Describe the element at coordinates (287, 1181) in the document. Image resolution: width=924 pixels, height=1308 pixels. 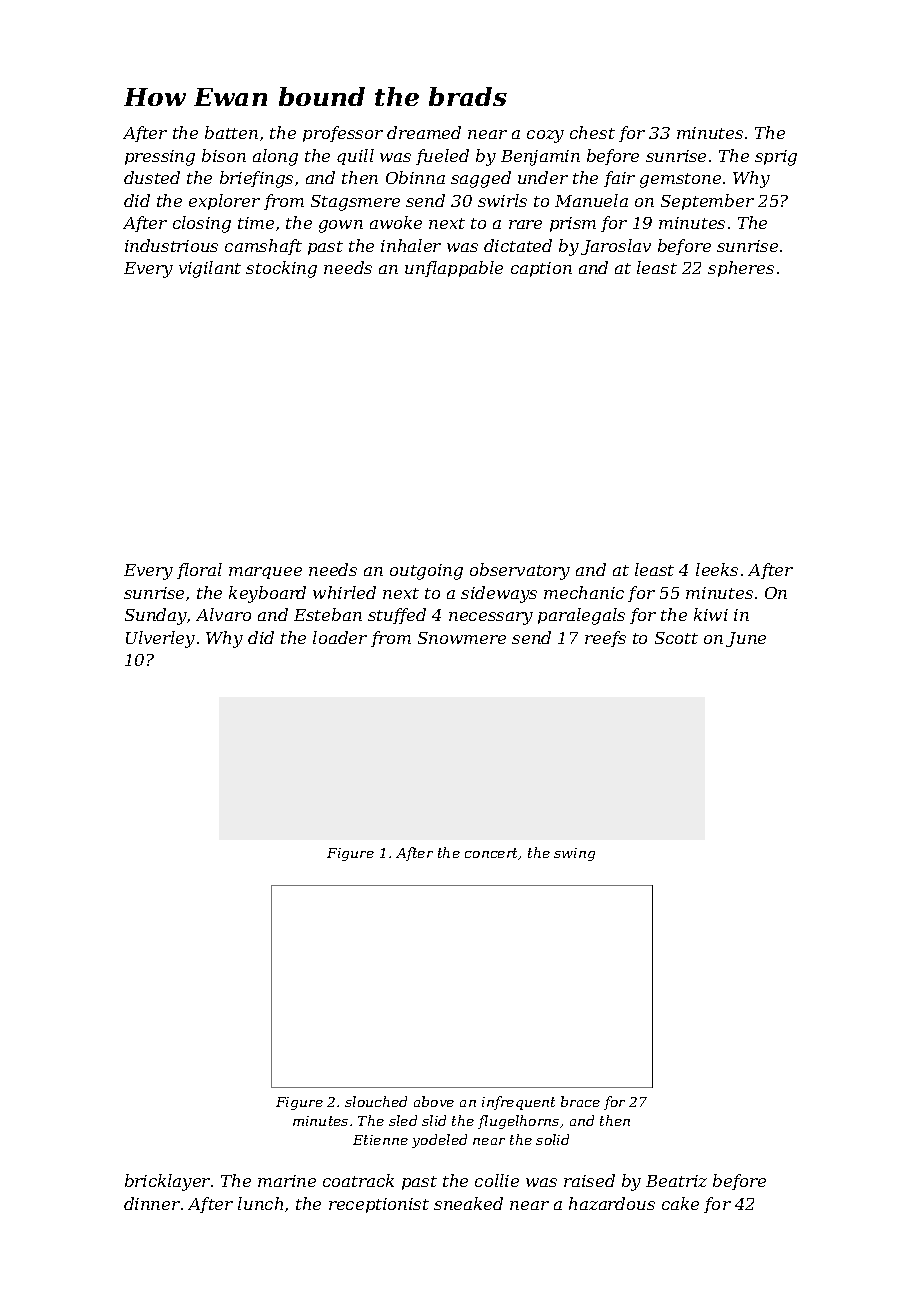
I see `marine` at that location.
